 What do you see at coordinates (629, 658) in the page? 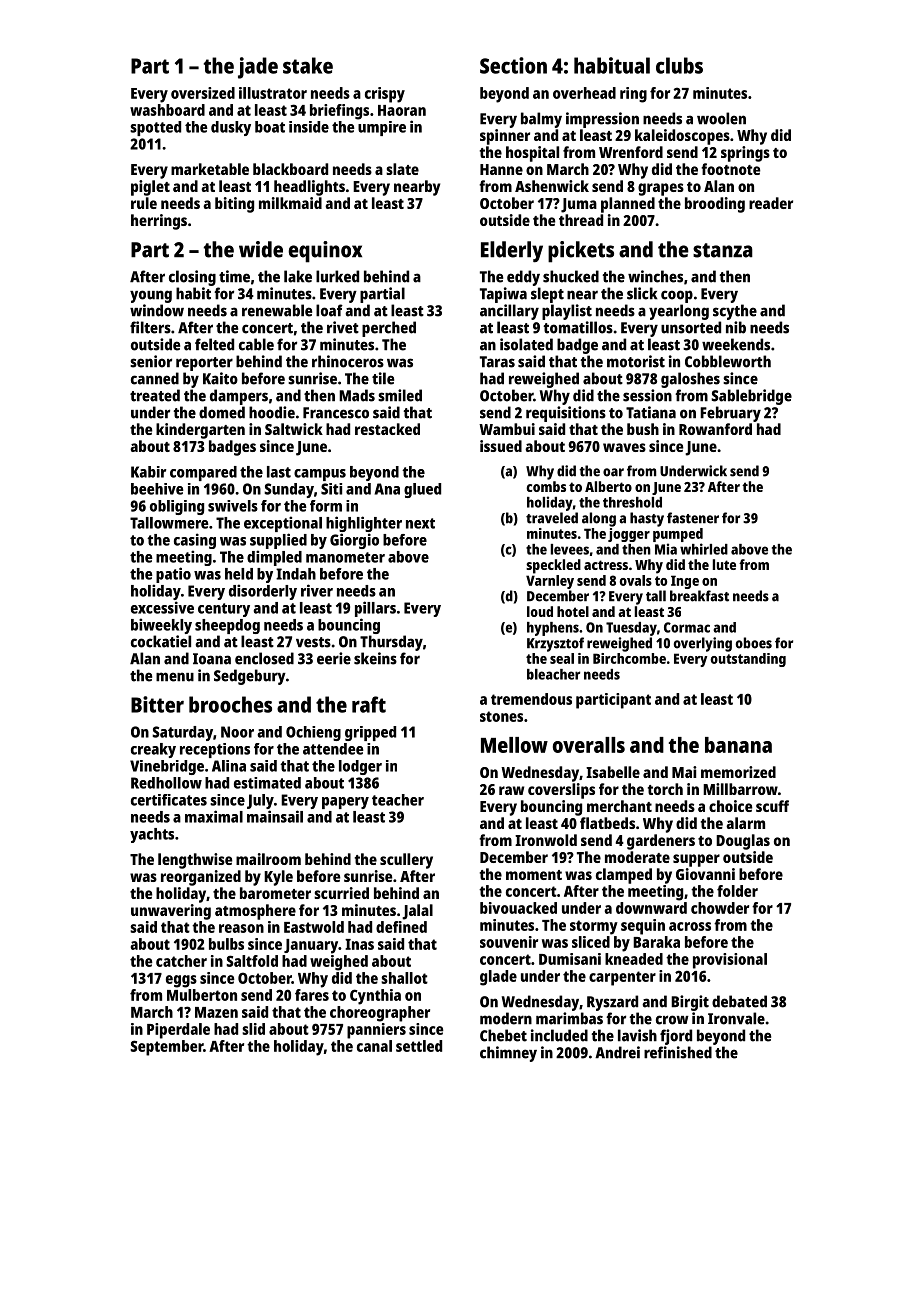
I see `Birchcombe` at bounding box center [629, 658].
